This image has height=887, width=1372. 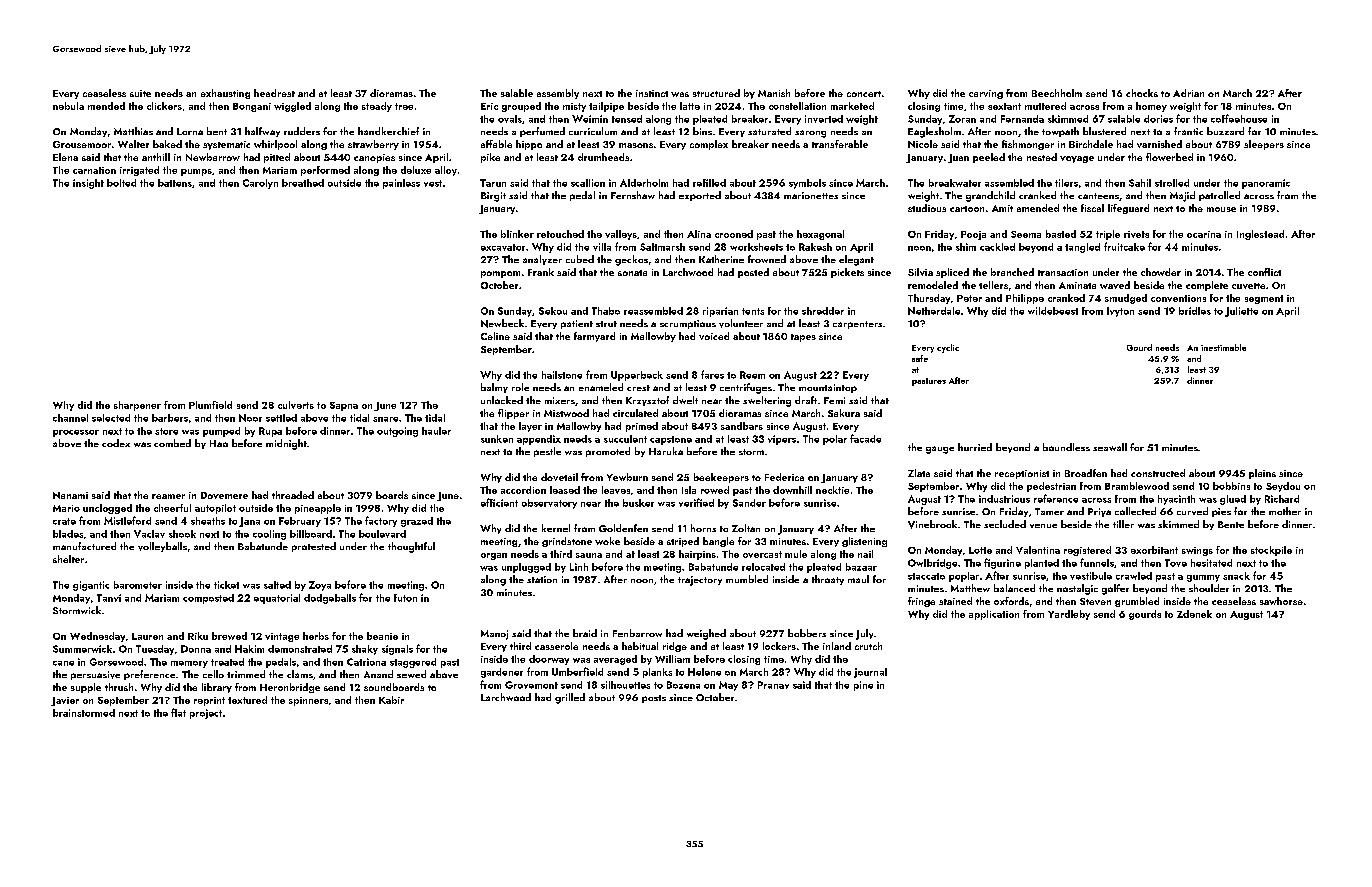 I want to click on refilled, so click(x=709, y=183).
